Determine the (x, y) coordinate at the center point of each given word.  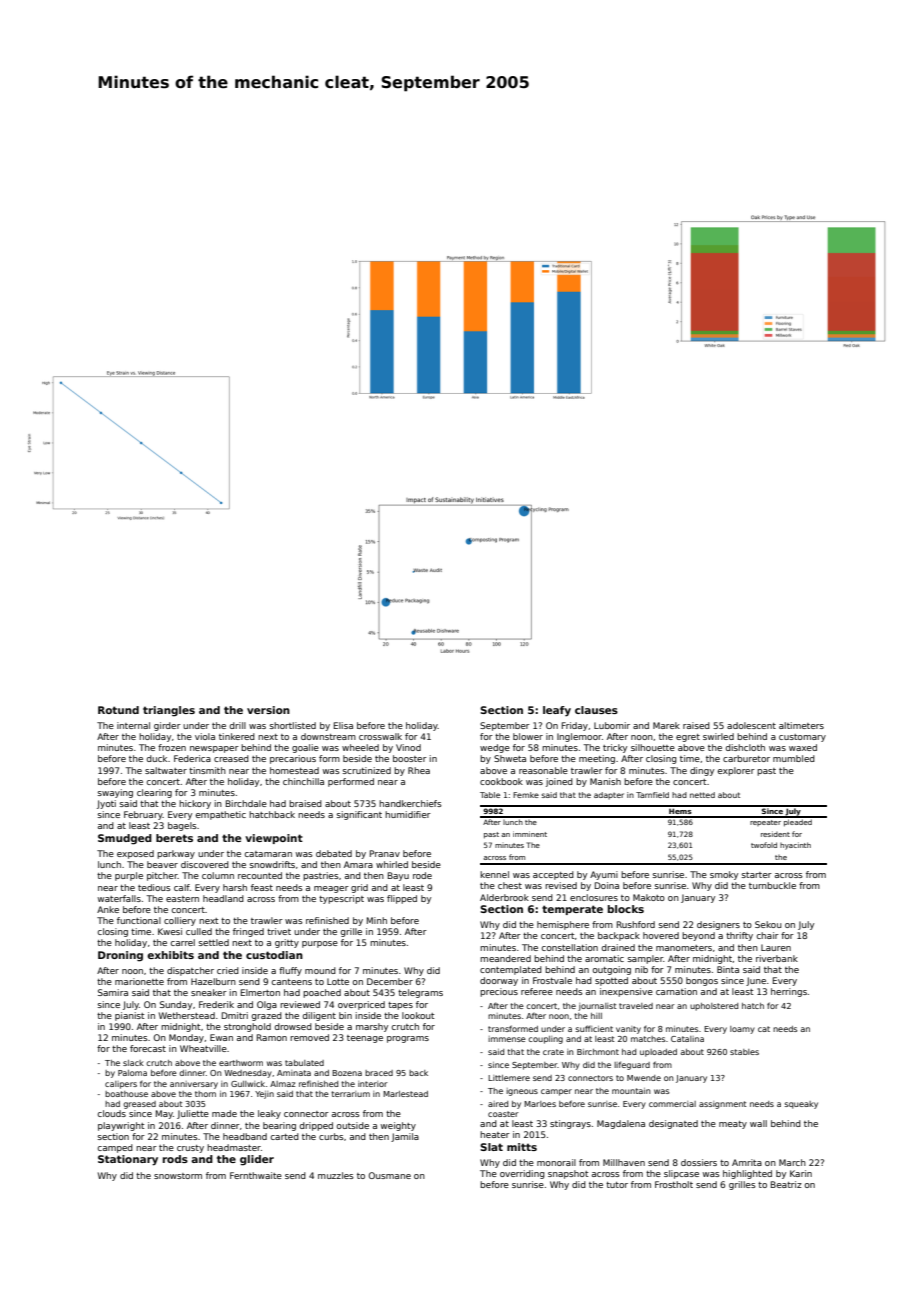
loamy (742, 1030)
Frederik (216, 1004)
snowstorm (178, 1176)
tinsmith (207, 770)
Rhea (419, 770)
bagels (182, 826)
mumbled (794, 758)
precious (499, 992)
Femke (526, 795)
